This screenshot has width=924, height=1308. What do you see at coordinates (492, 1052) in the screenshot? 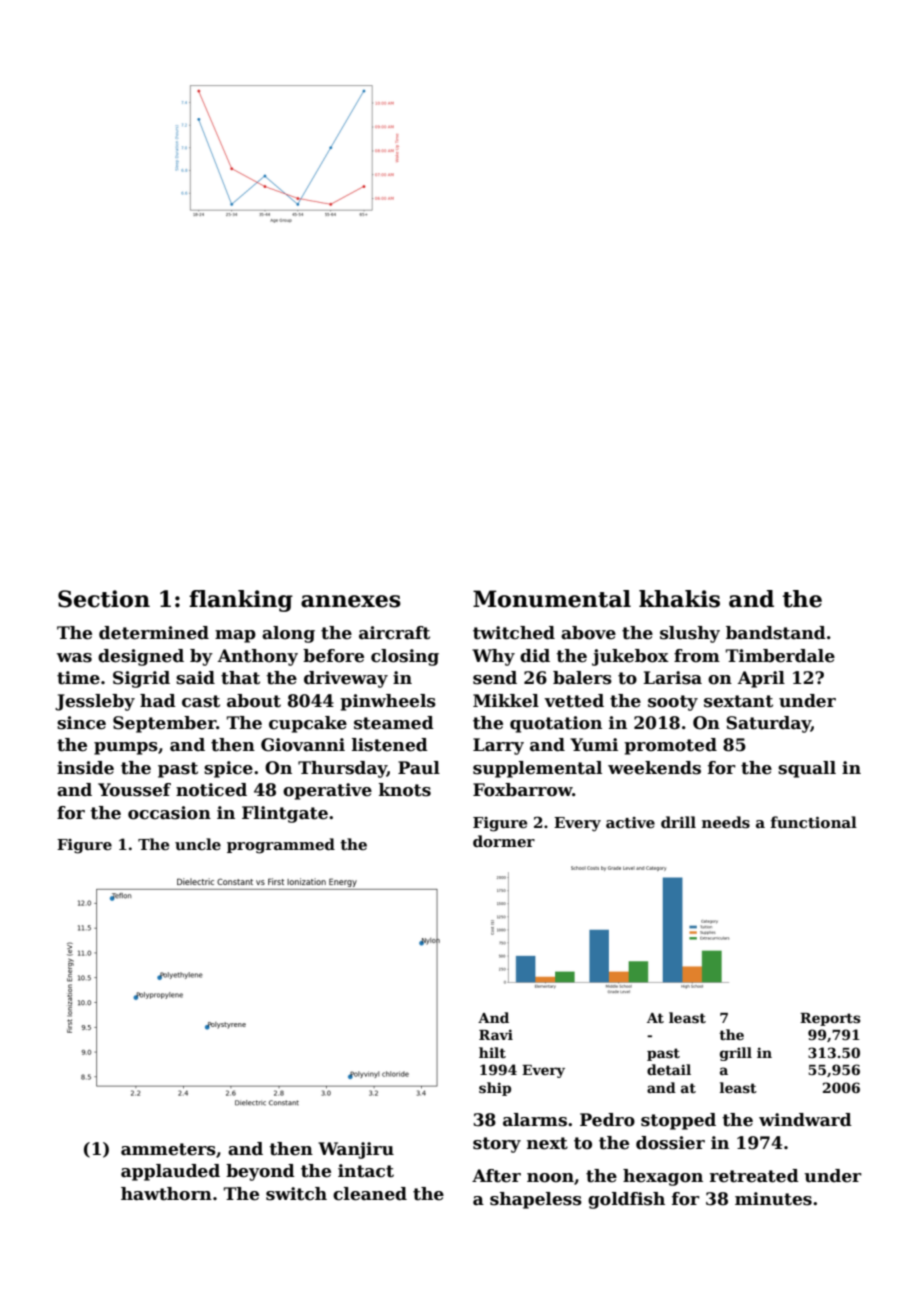
I see `hilt` at bounding box center [492, 1052].
